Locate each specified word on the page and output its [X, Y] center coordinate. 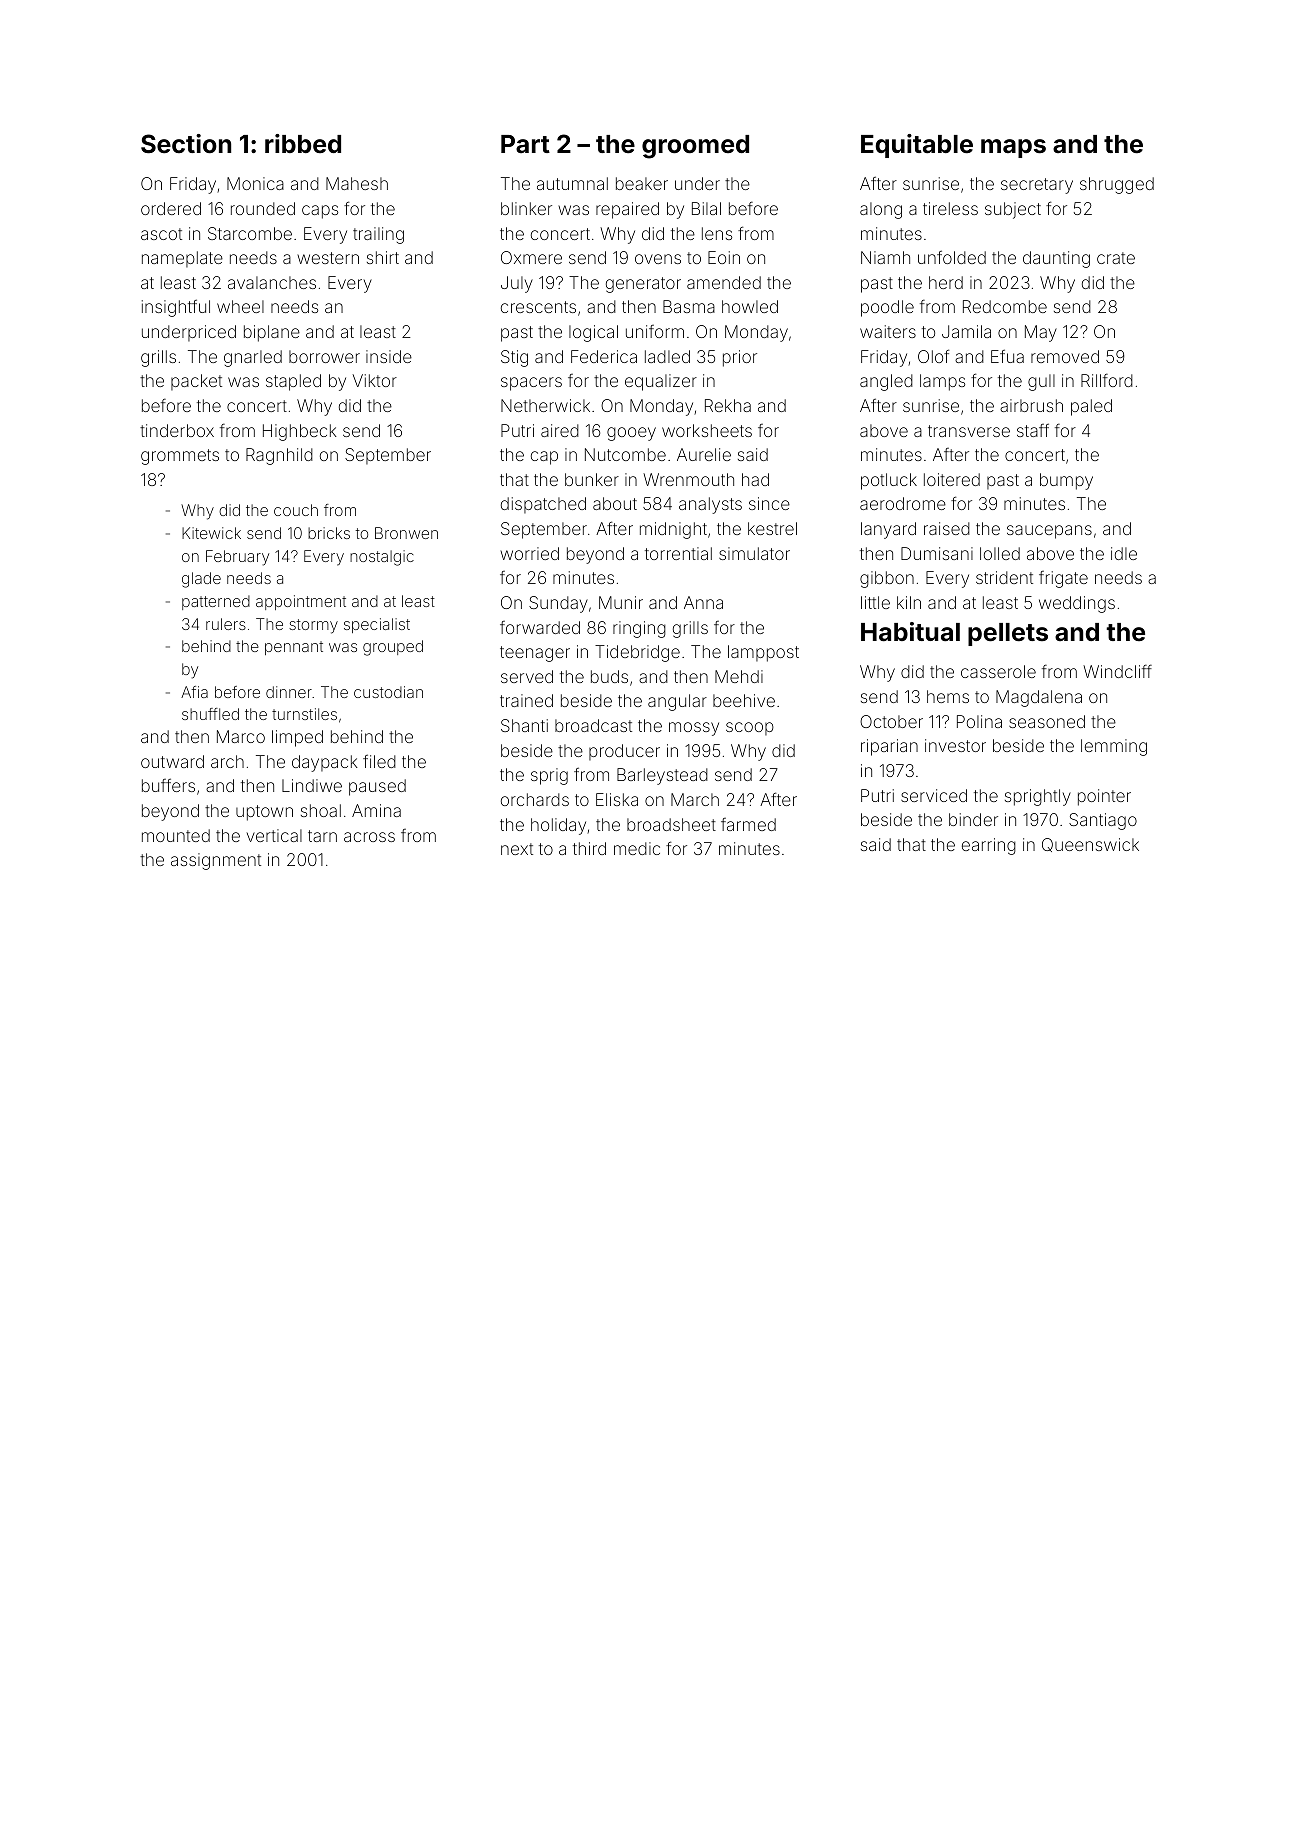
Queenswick [1090, 845]
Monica [255, 183]
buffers [168, 785]
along [881, 210]
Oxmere [531, 257]
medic [637, 848]
